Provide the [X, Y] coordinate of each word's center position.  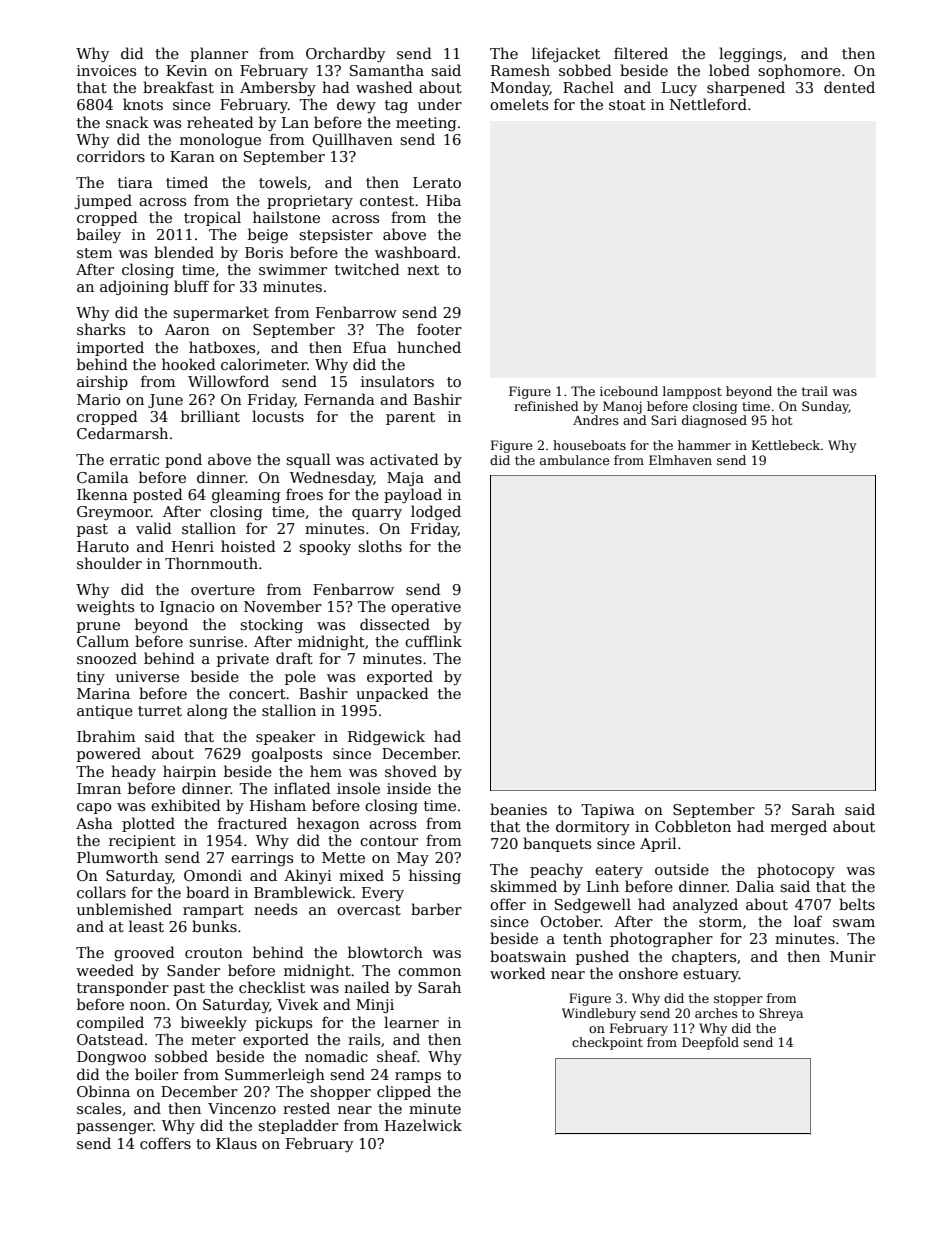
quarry [377, 514]
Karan [192, 156]
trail [815, 391]
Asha [94, 823]
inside [409, 788]
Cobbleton [693, 826]
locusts [278, 416]
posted [158, 495]
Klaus [236, 1143]
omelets [519, 104]
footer [439, 329]
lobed [729, 70]
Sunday [825, 407]
